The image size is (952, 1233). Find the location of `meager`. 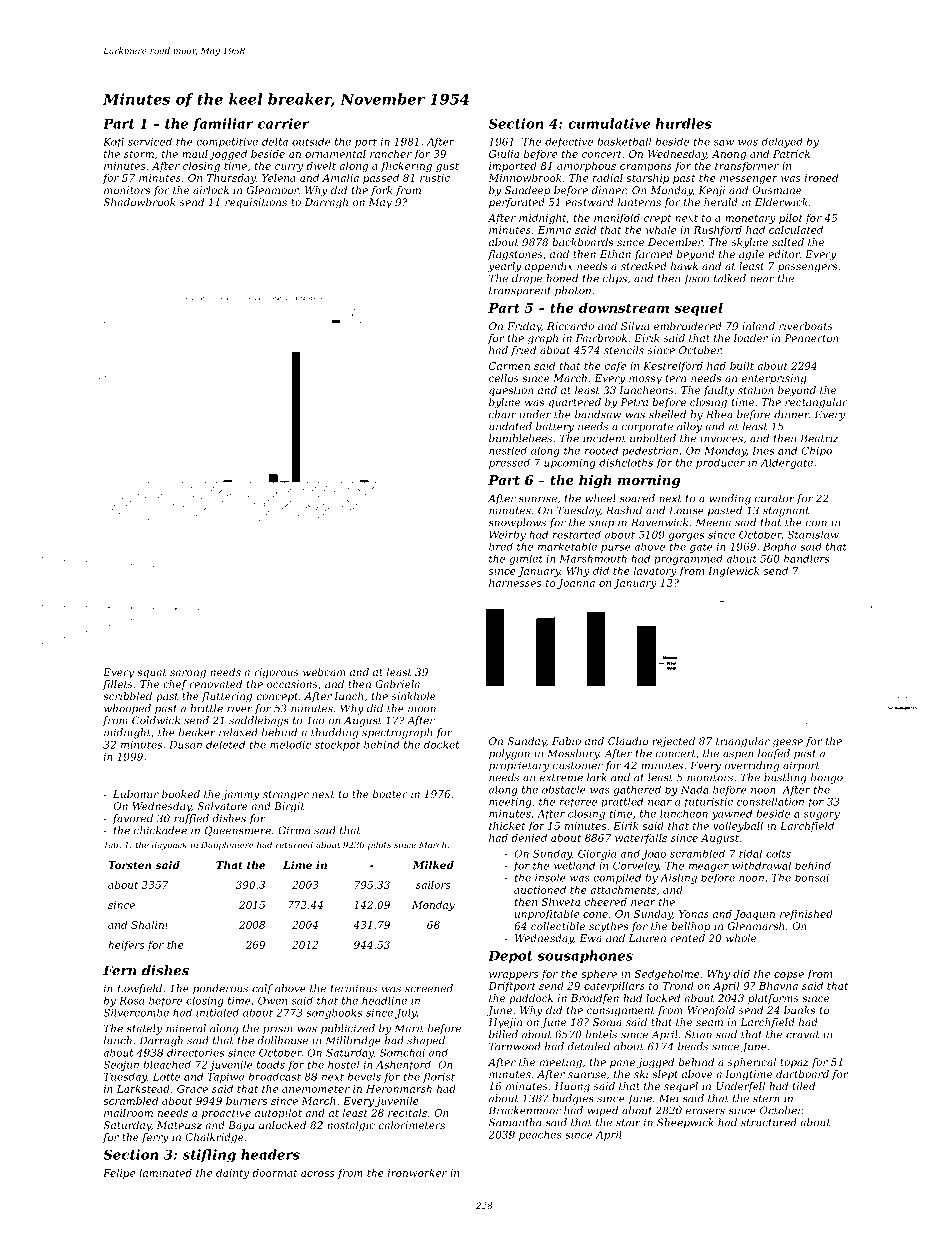

meager is located at coordinates (709, 868).
